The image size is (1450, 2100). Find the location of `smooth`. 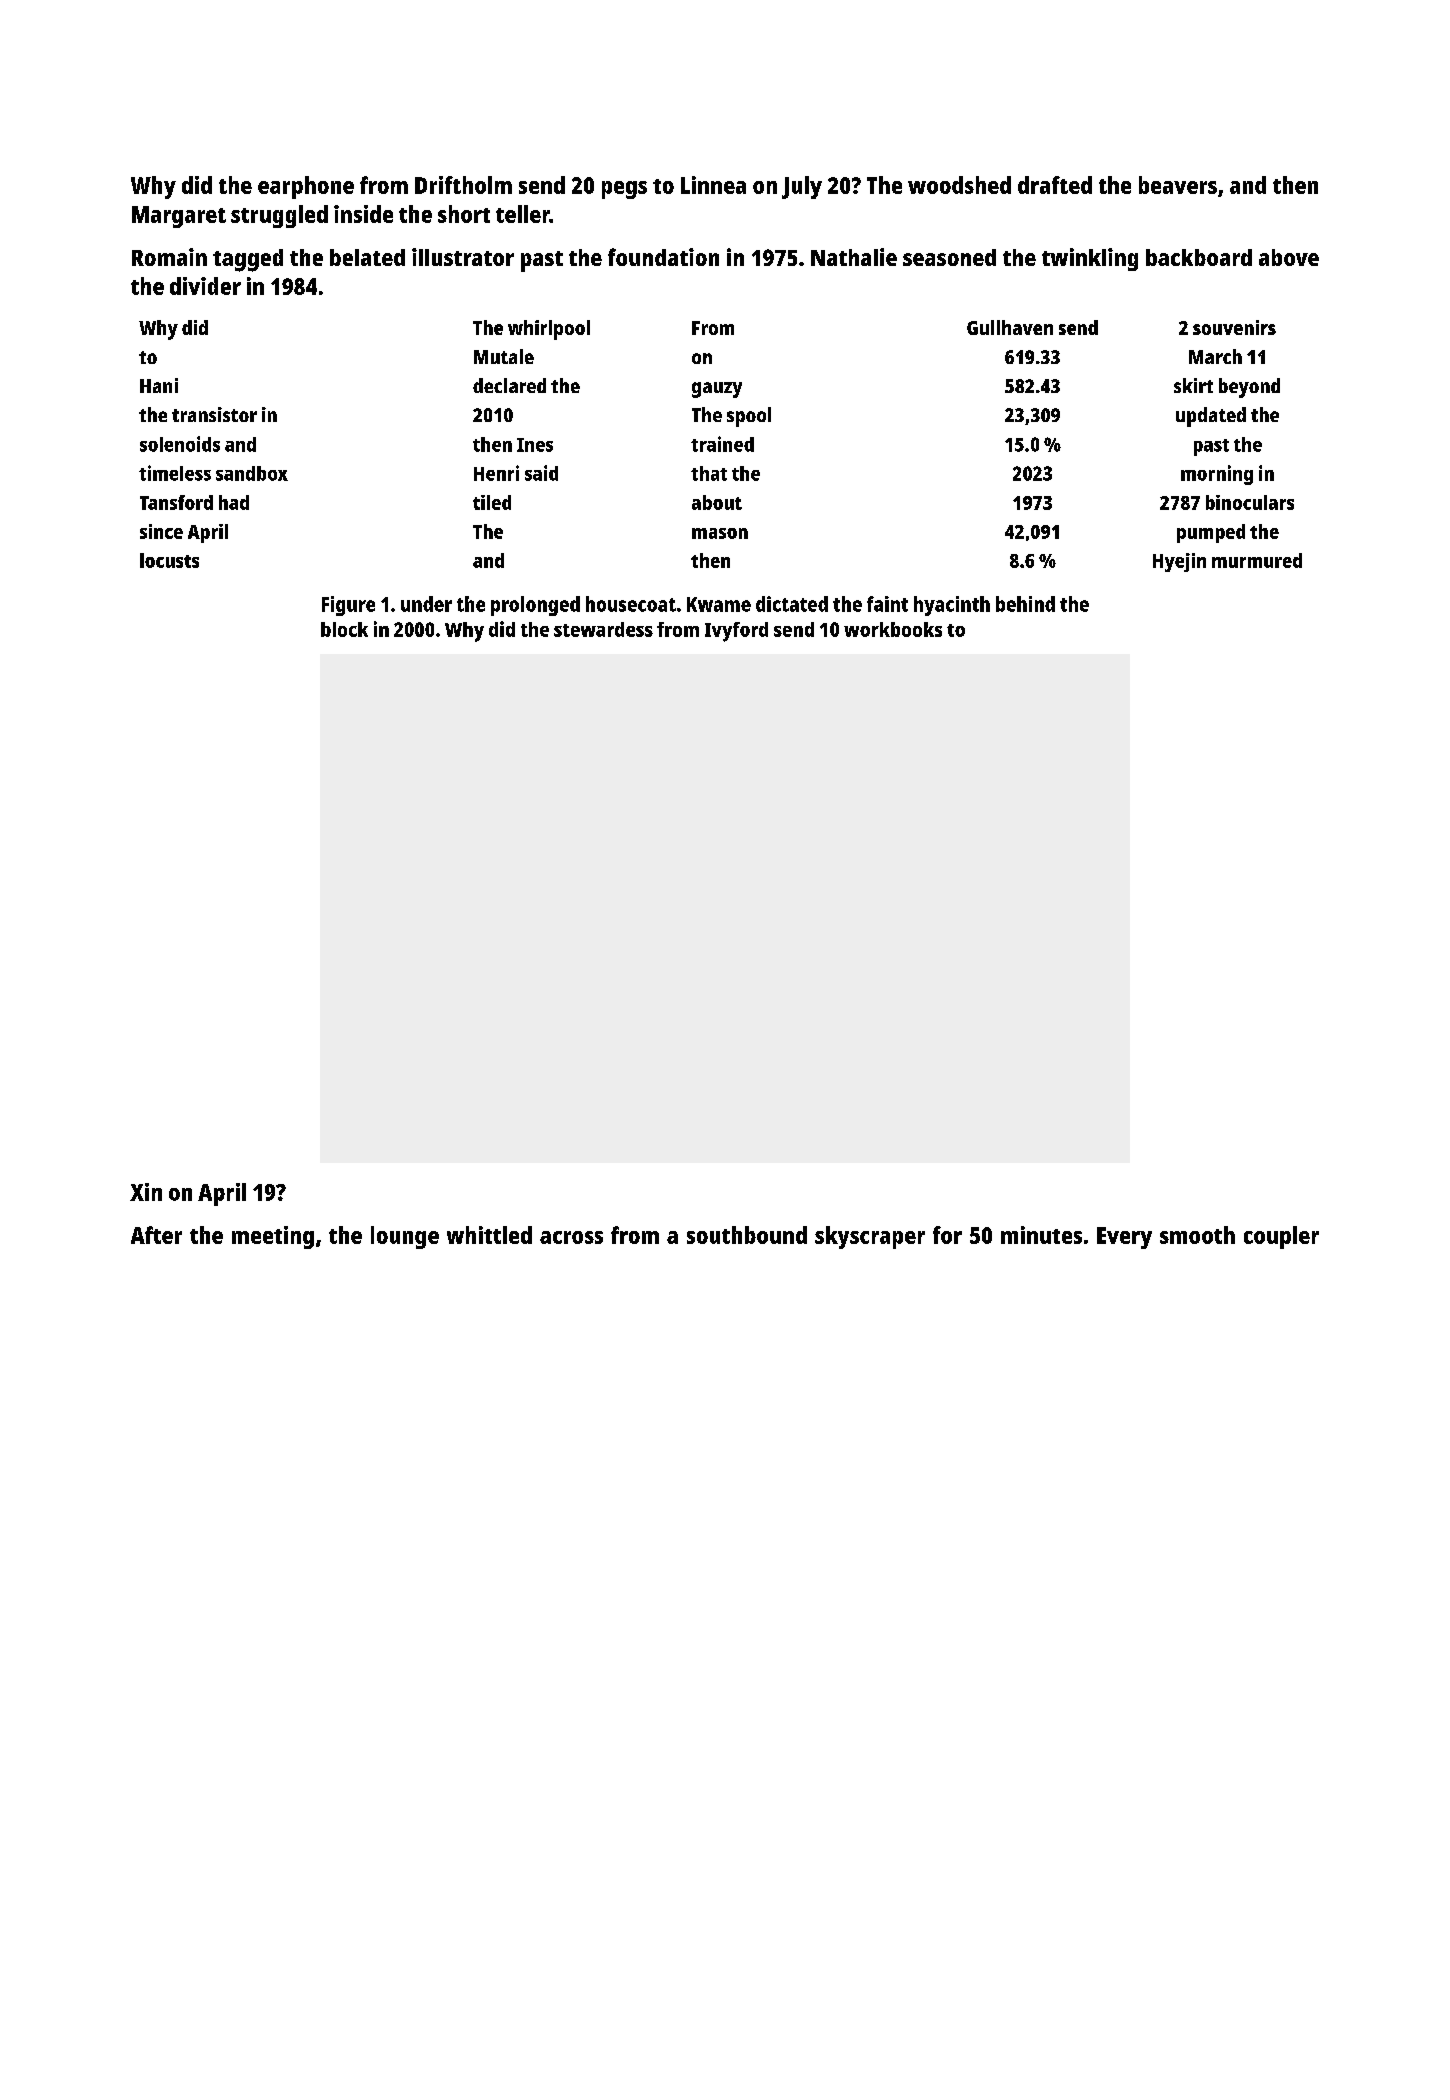

smooth is located at coordinates (1197, 1235).
